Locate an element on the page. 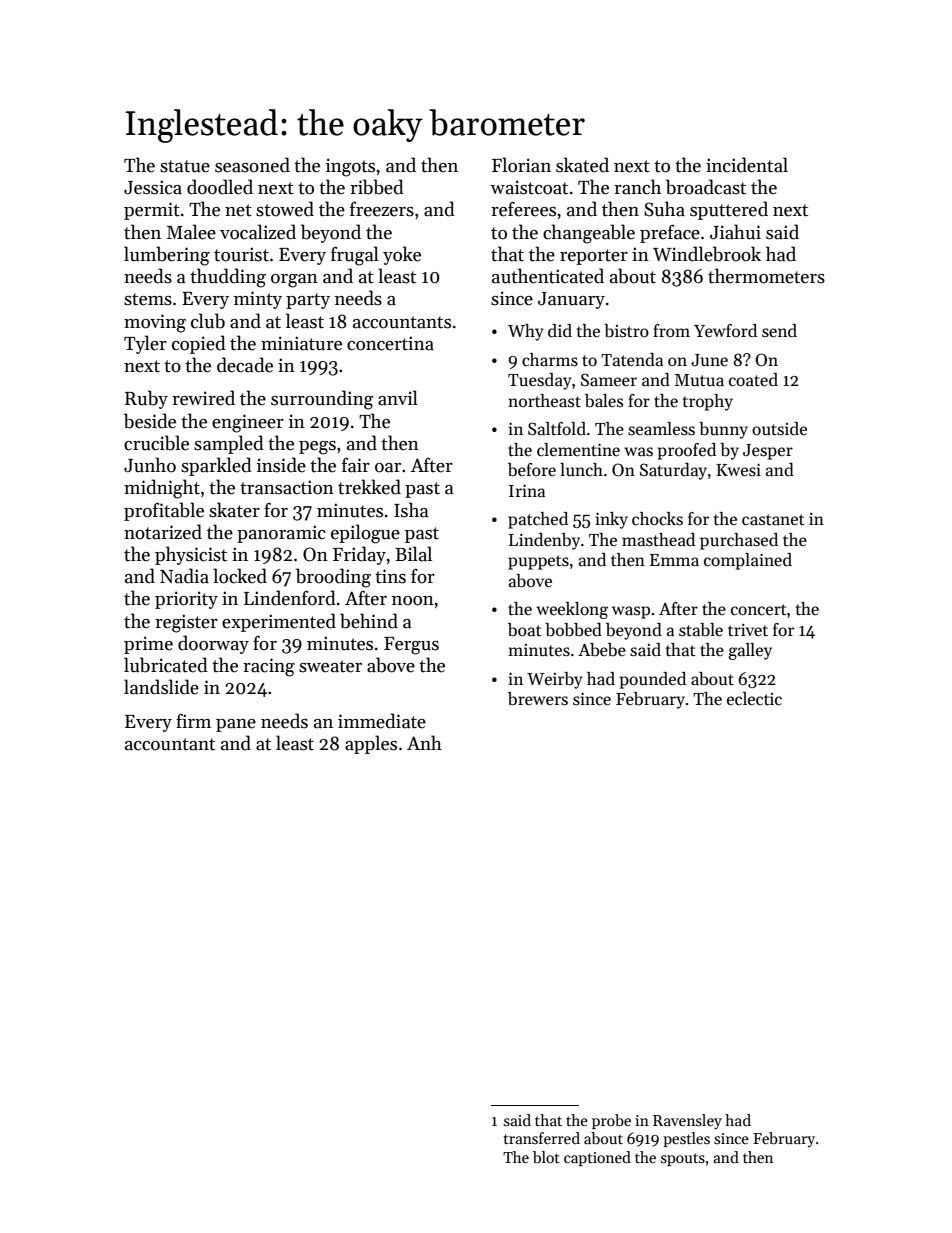 The width and height of the document is (952, 1233). Ravensley is located at coordinates (687, 1121).
